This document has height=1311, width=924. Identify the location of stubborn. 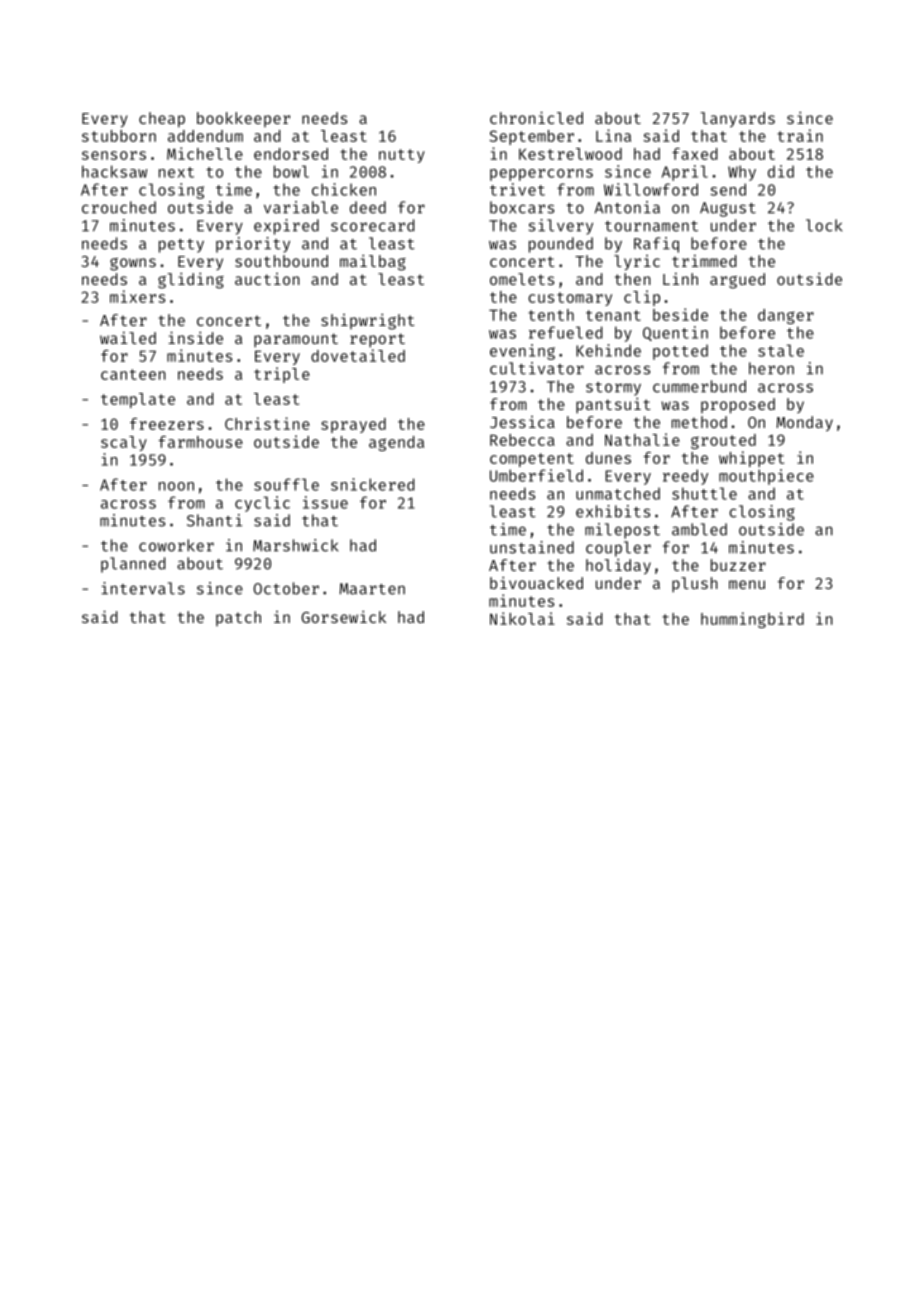
(119, 136).
